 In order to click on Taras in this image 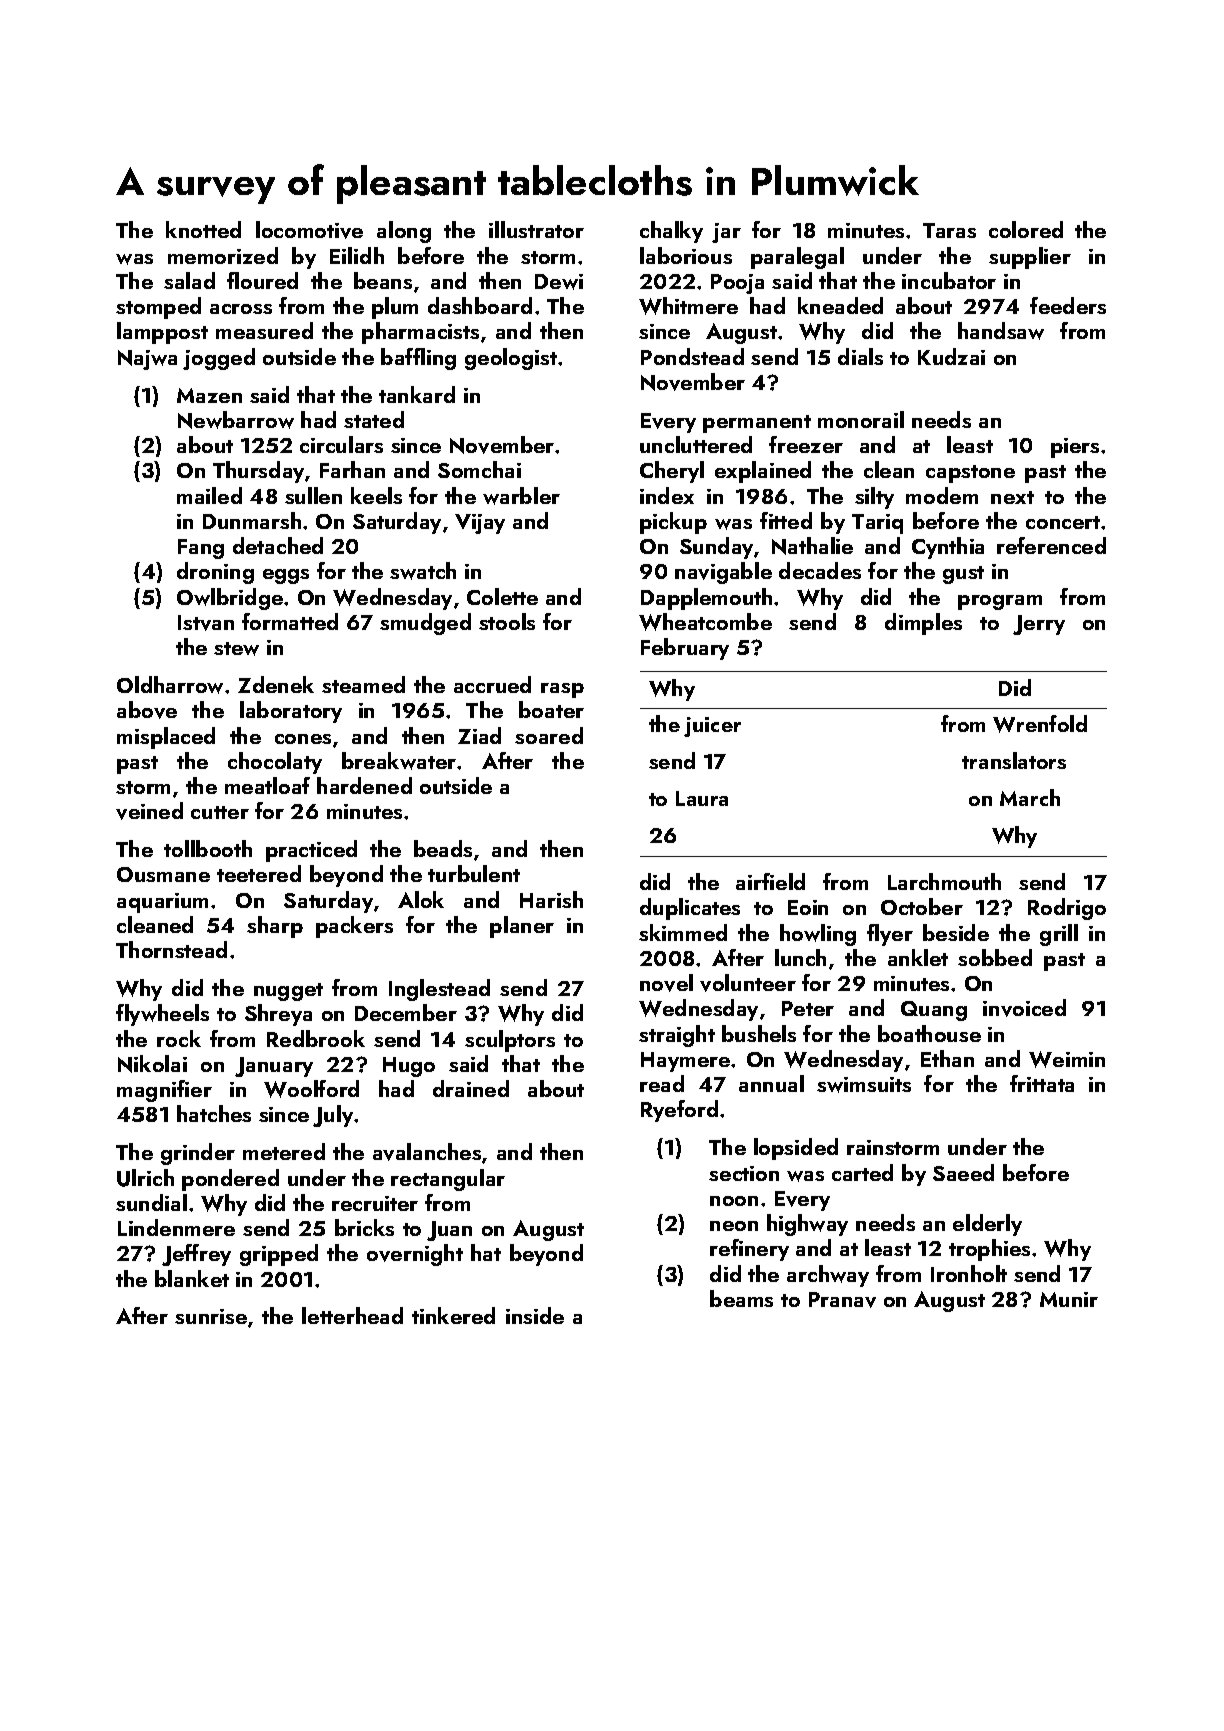, I will do `click(949, 230)`.
